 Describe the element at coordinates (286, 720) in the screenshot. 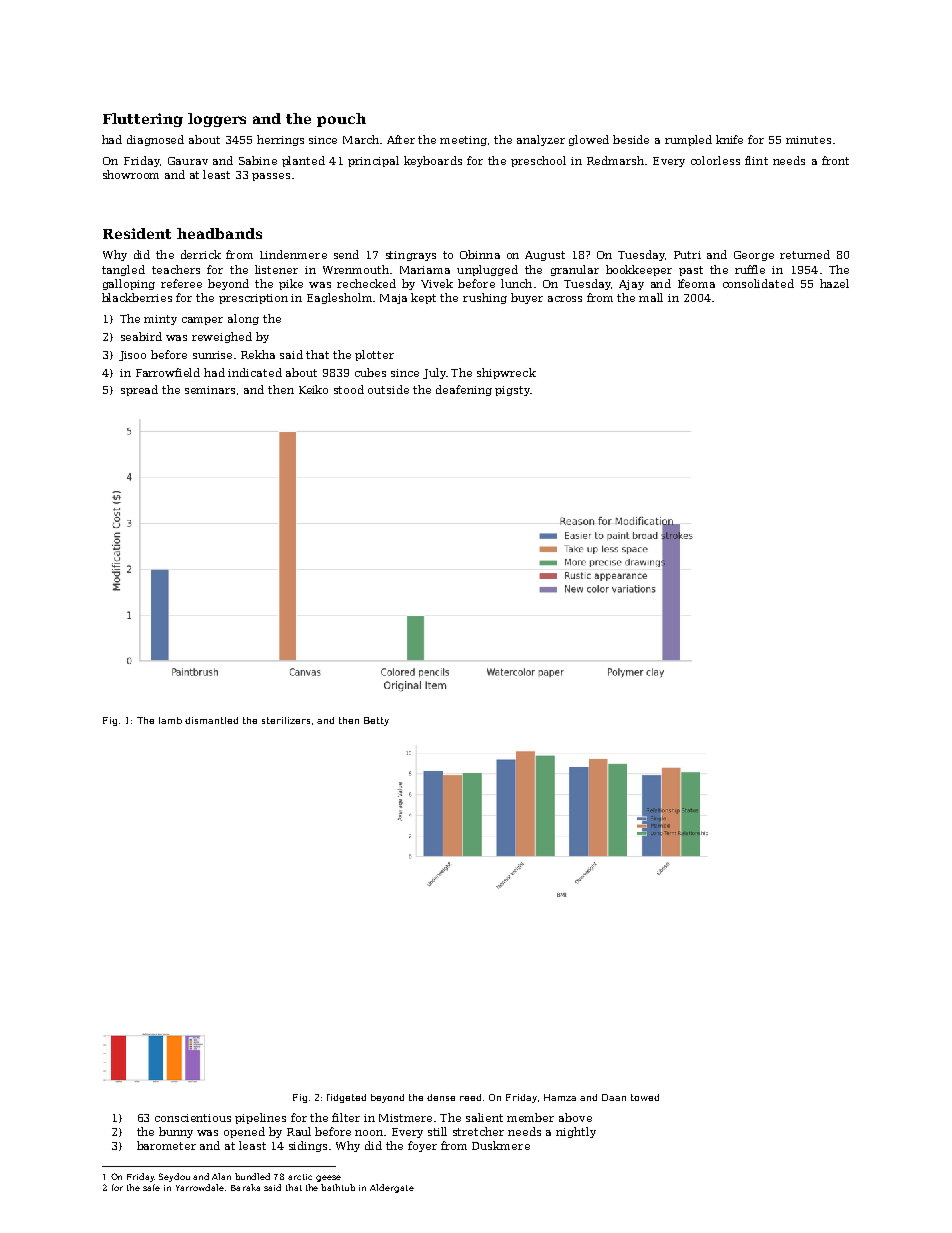

I see `sterilizers` at that location.
